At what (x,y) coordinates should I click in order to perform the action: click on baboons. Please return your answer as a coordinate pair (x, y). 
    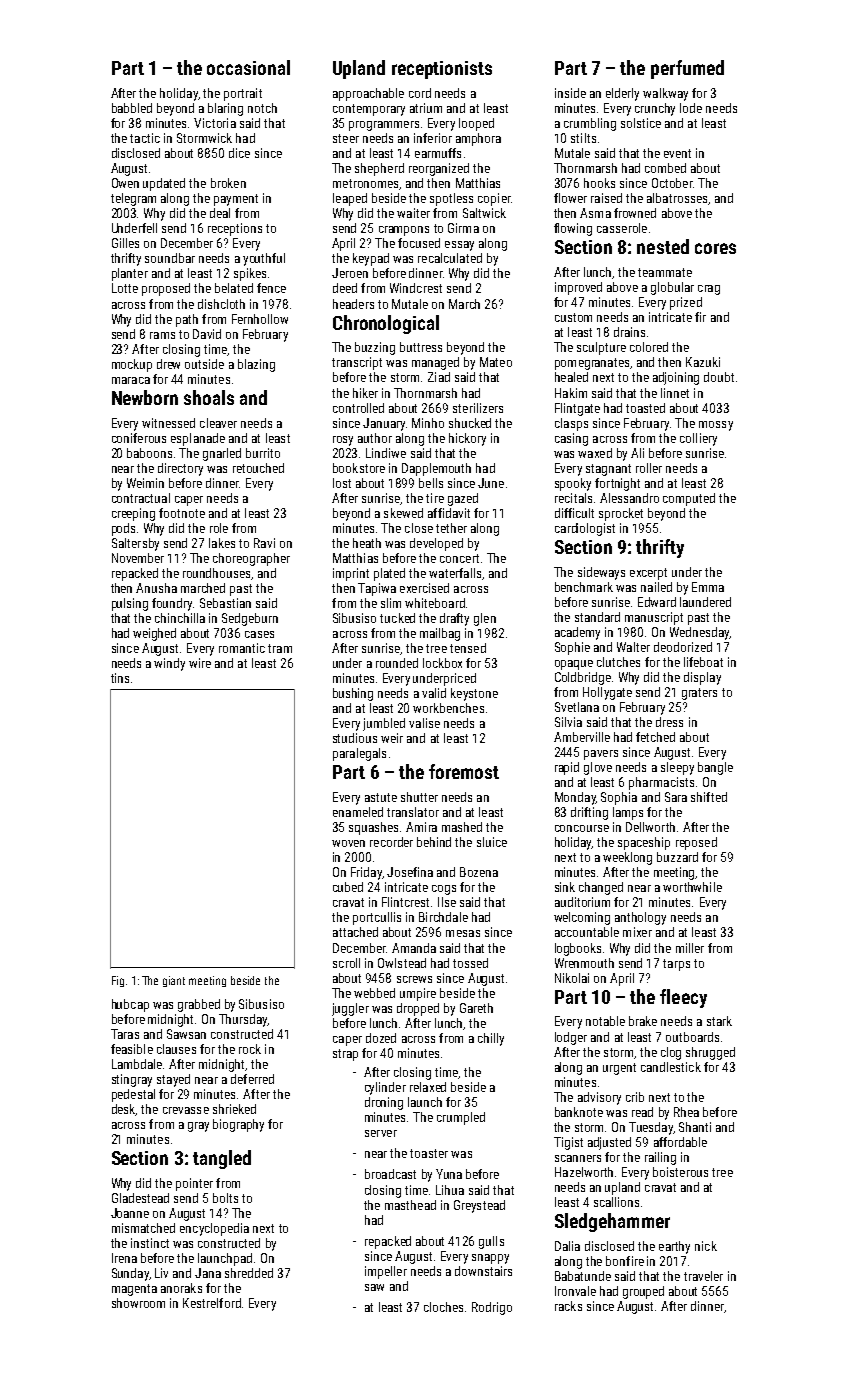
    Looking at the image, I should click on (149, 453).
